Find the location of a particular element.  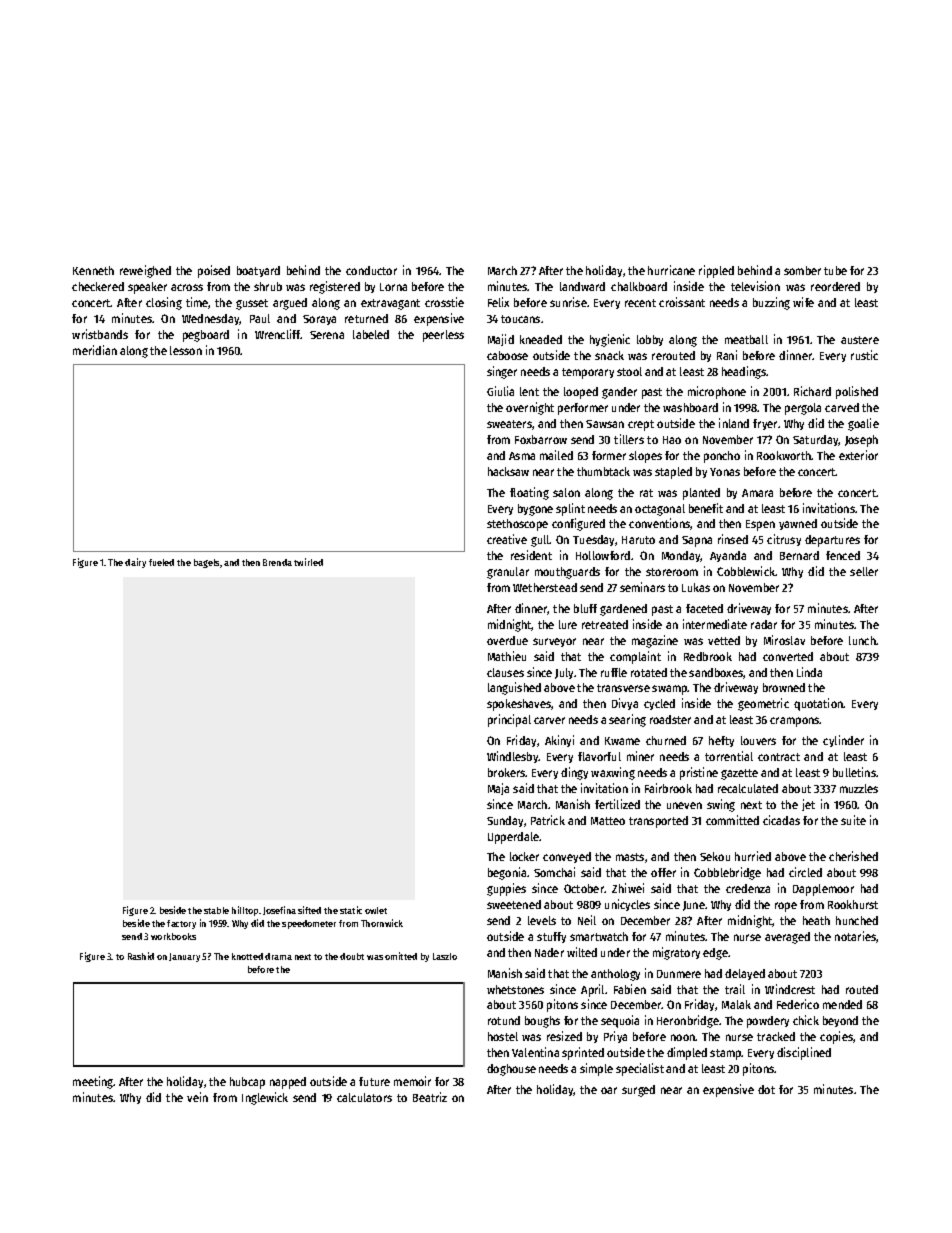

vein is located at coordinates (197, 1097).
